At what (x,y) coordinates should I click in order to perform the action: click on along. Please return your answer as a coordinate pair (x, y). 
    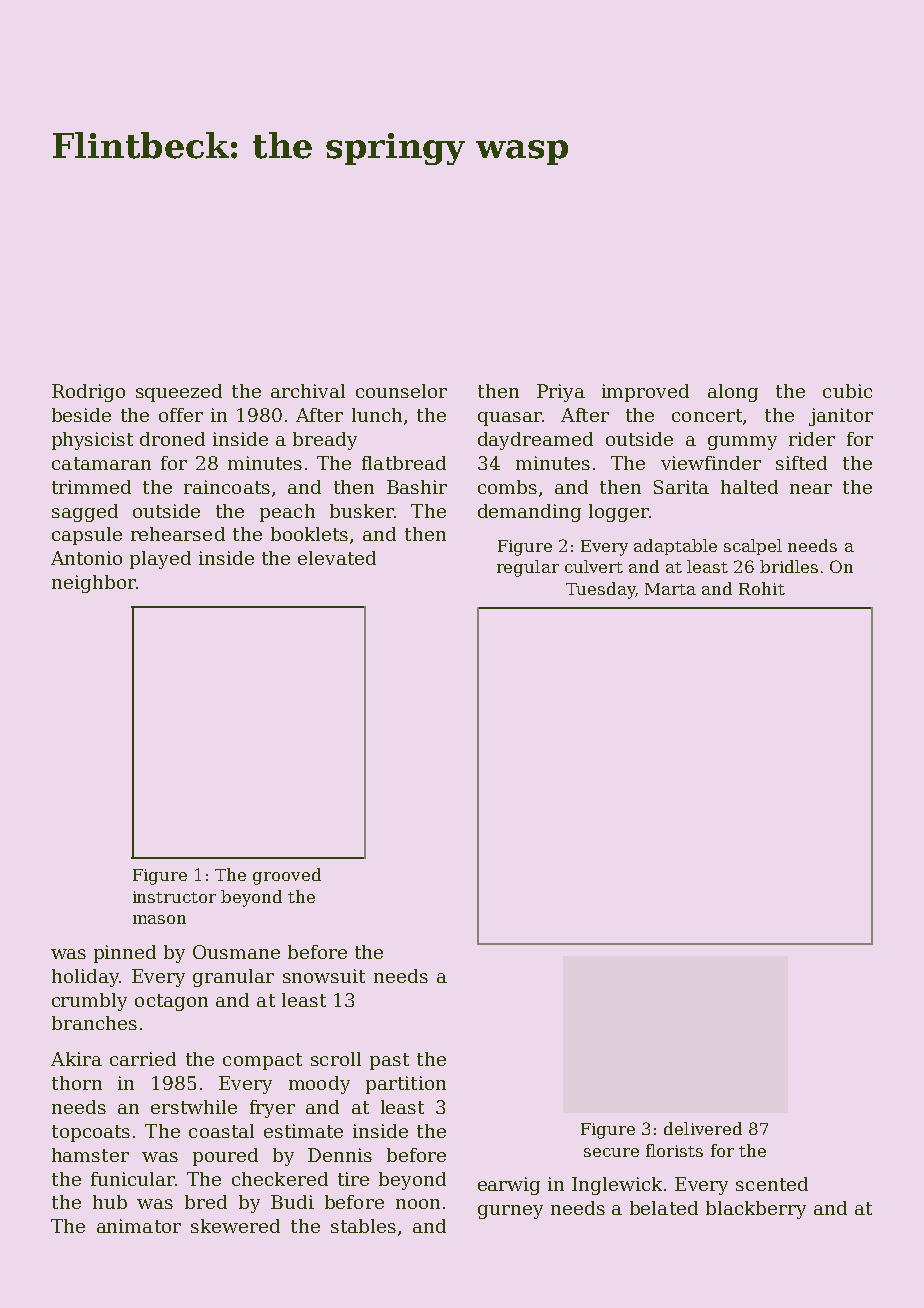
    Looking at the image, I should click on (733, 393).
